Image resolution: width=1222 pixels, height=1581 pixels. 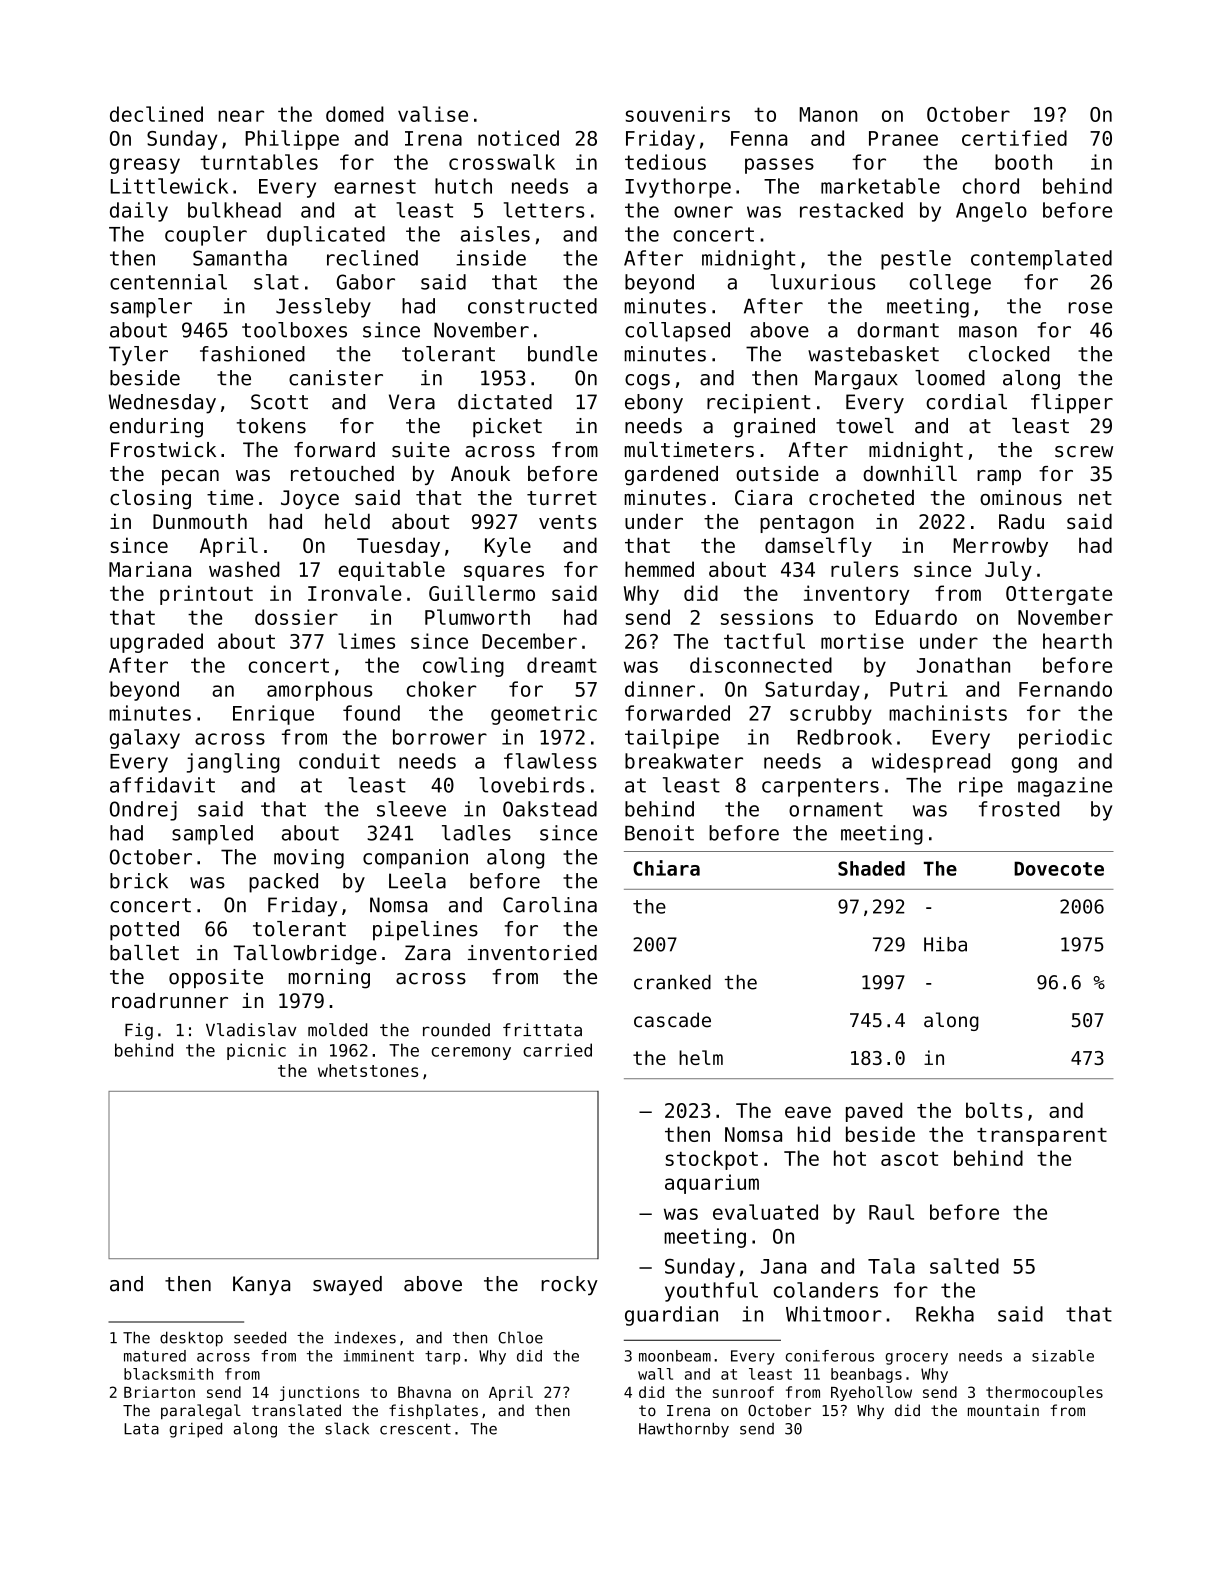 I want to click on Dovecote, so click(x=1059, y=868).
